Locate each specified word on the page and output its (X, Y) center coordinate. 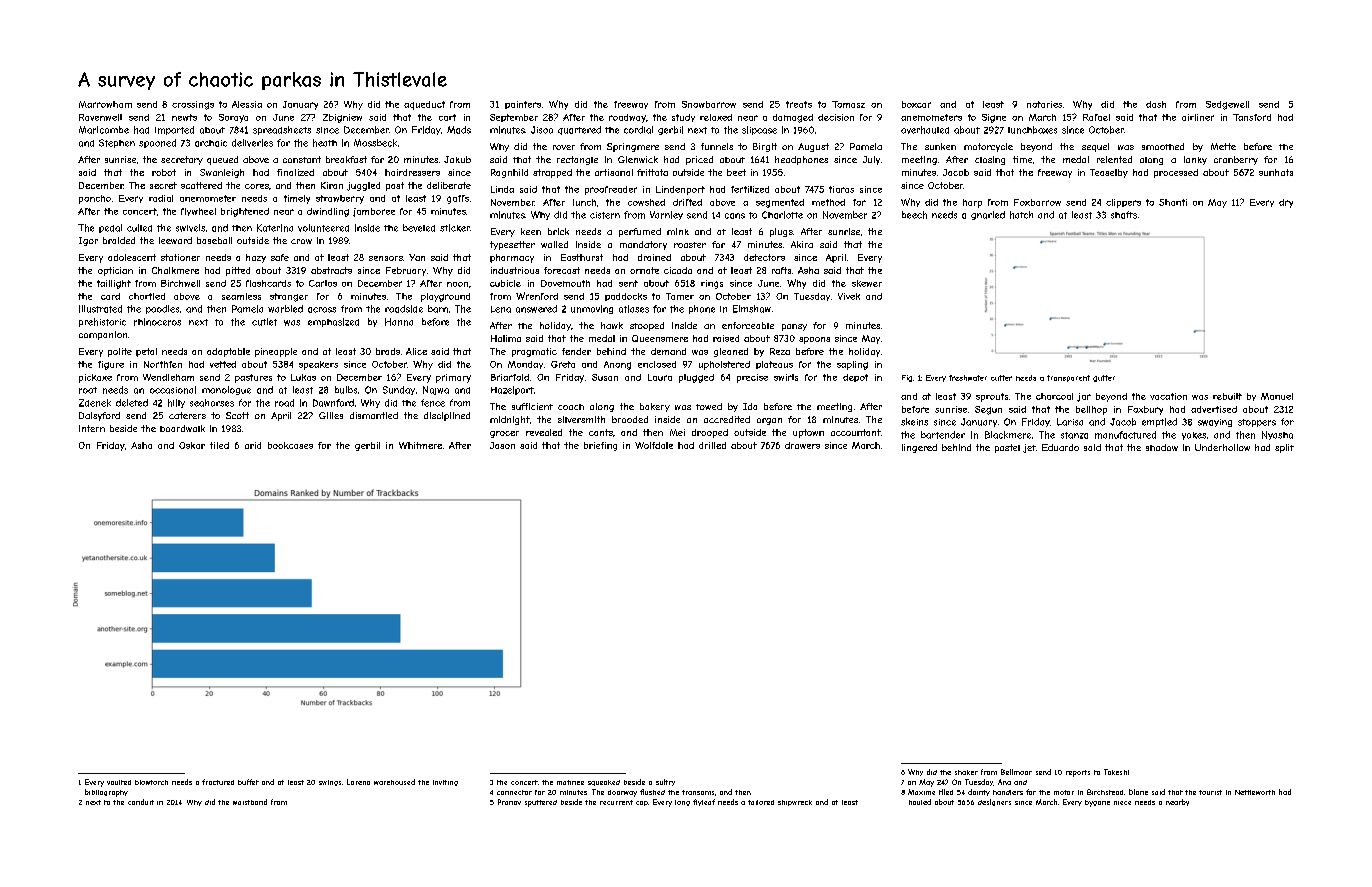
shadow (1162, 447)
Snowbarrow (709, 104)
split (1284, 448)
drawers (802, 445)
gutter (1104, 378)
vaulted (119, 782)
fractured (218, 782)
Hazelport (512, 390)
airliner (1198, 117)
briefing (600, 446)
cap (642, 803)
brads (388, 351)
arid (253, 445)
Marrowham (105, 104)
